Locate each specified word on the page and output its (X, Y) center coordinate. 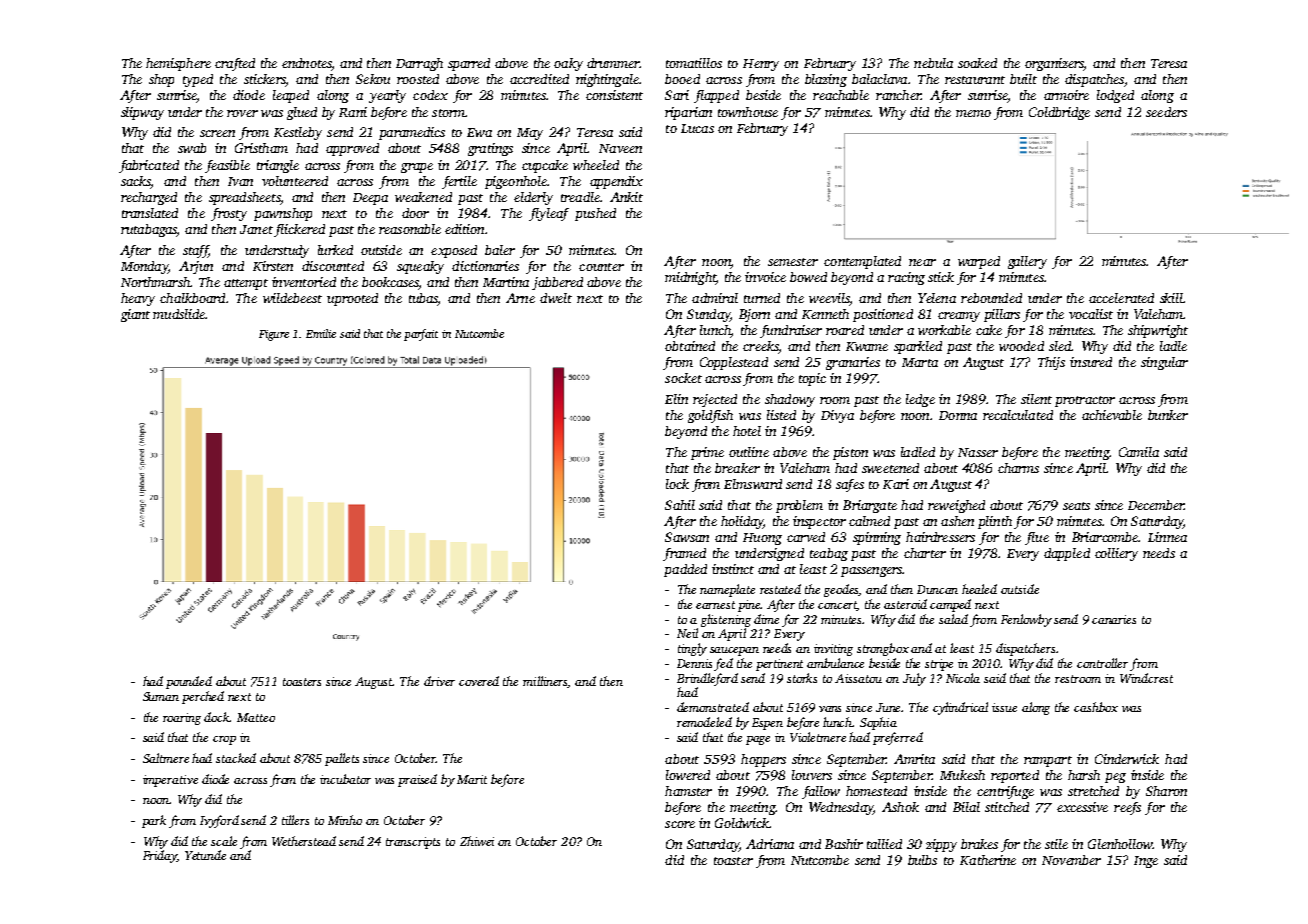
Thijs (1051, 363)
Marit (472, 779)
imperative (170, 781)
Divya (837, 416)
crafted (235, 64)
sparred (469, 64)
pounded (189, 682)
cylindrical (960, 708)
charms (1018, 468)
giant (135, 315)
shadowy (790, 400)
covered (479, 681)
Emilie (321, 333)
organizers (1054, 64)
